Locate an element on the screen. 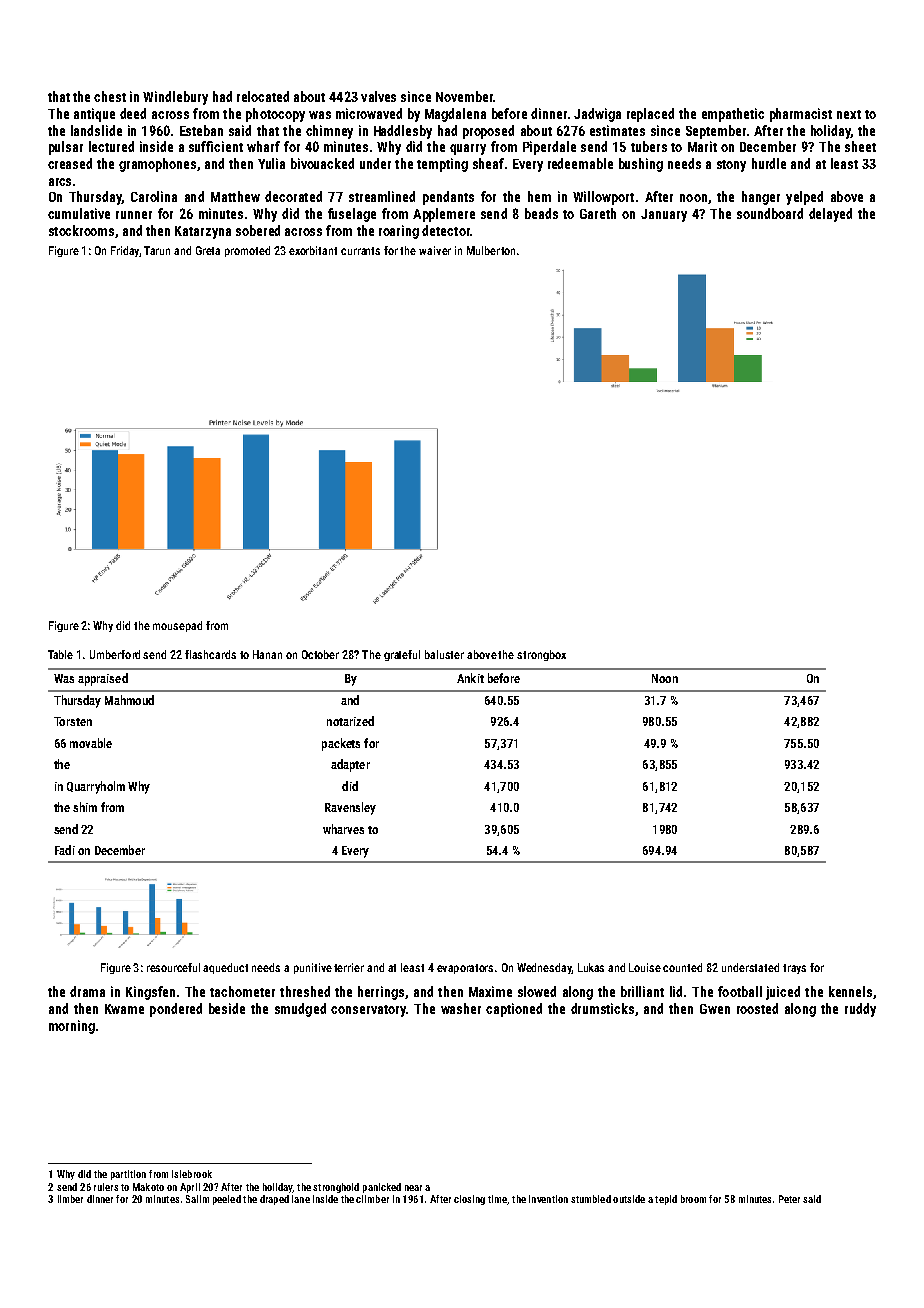  pulsar is located at coordinates (66, 148).
